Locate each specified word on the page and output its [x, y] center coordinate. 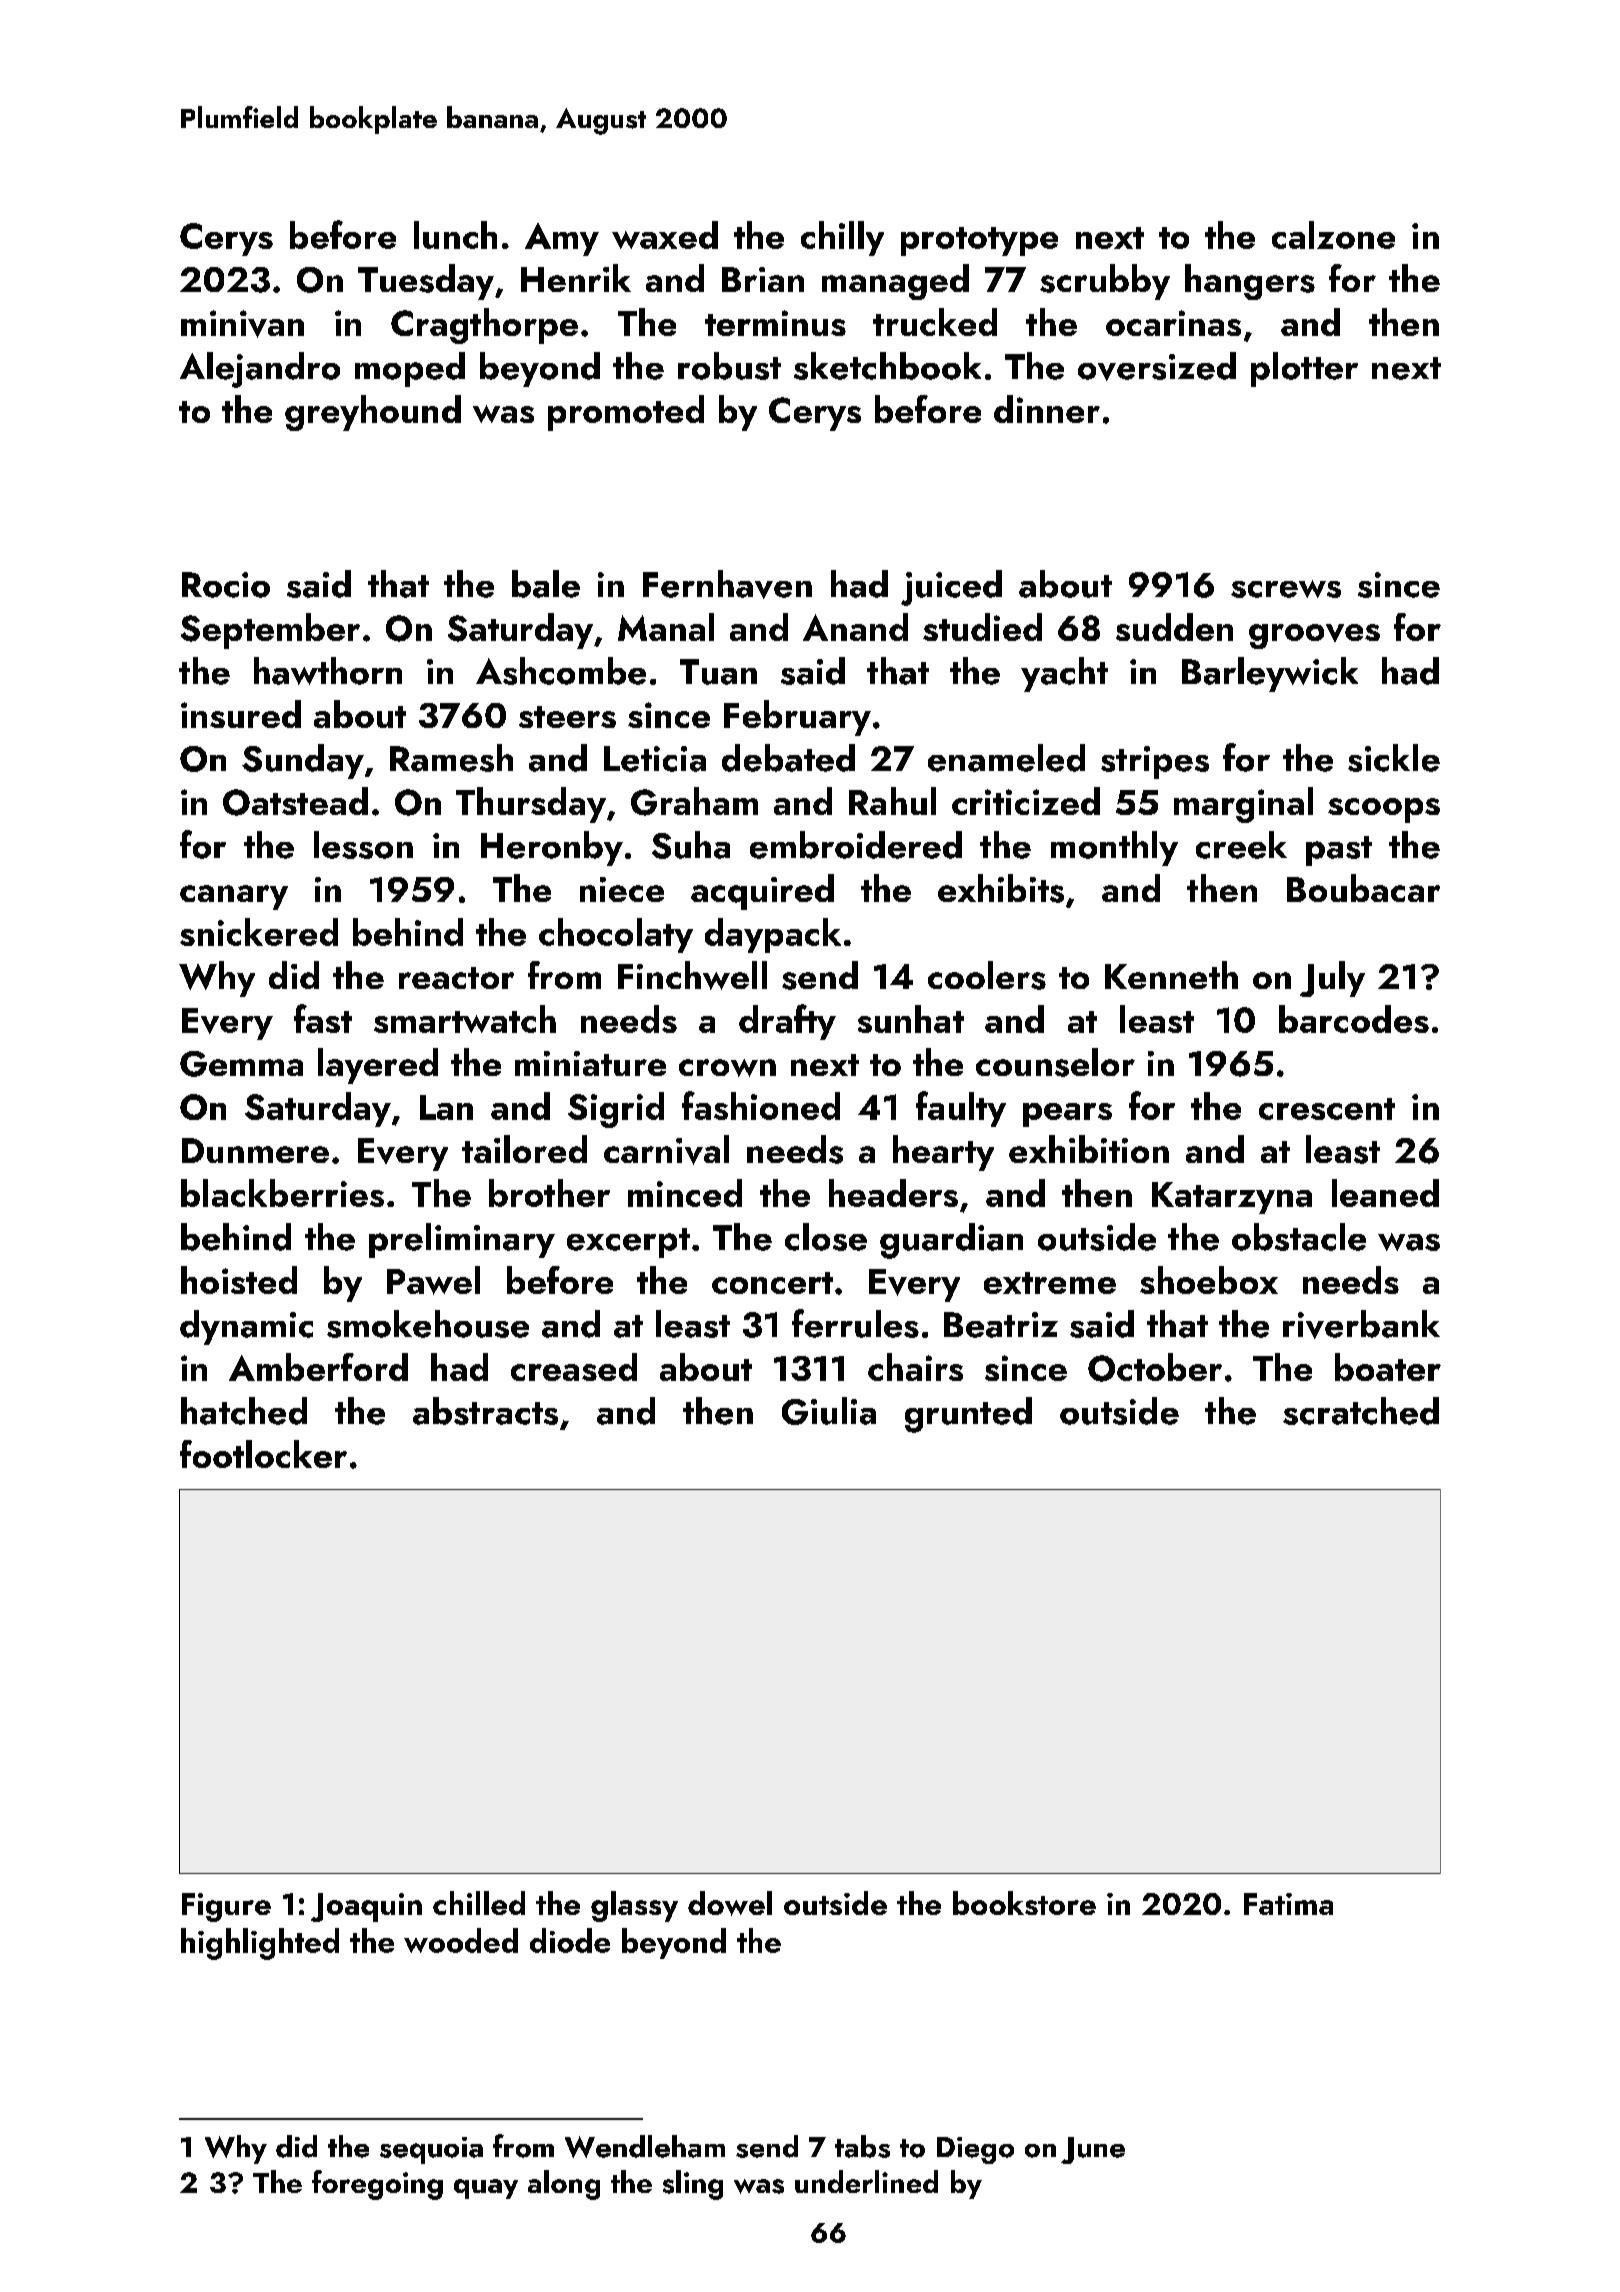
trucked [935, 322]
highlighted [260, 1944]
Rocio [226, 585]
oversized [1157, 366]
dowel [730, 1903]
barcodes [1354, 1019]
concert [772, 1283]
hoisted [239, 1280]
